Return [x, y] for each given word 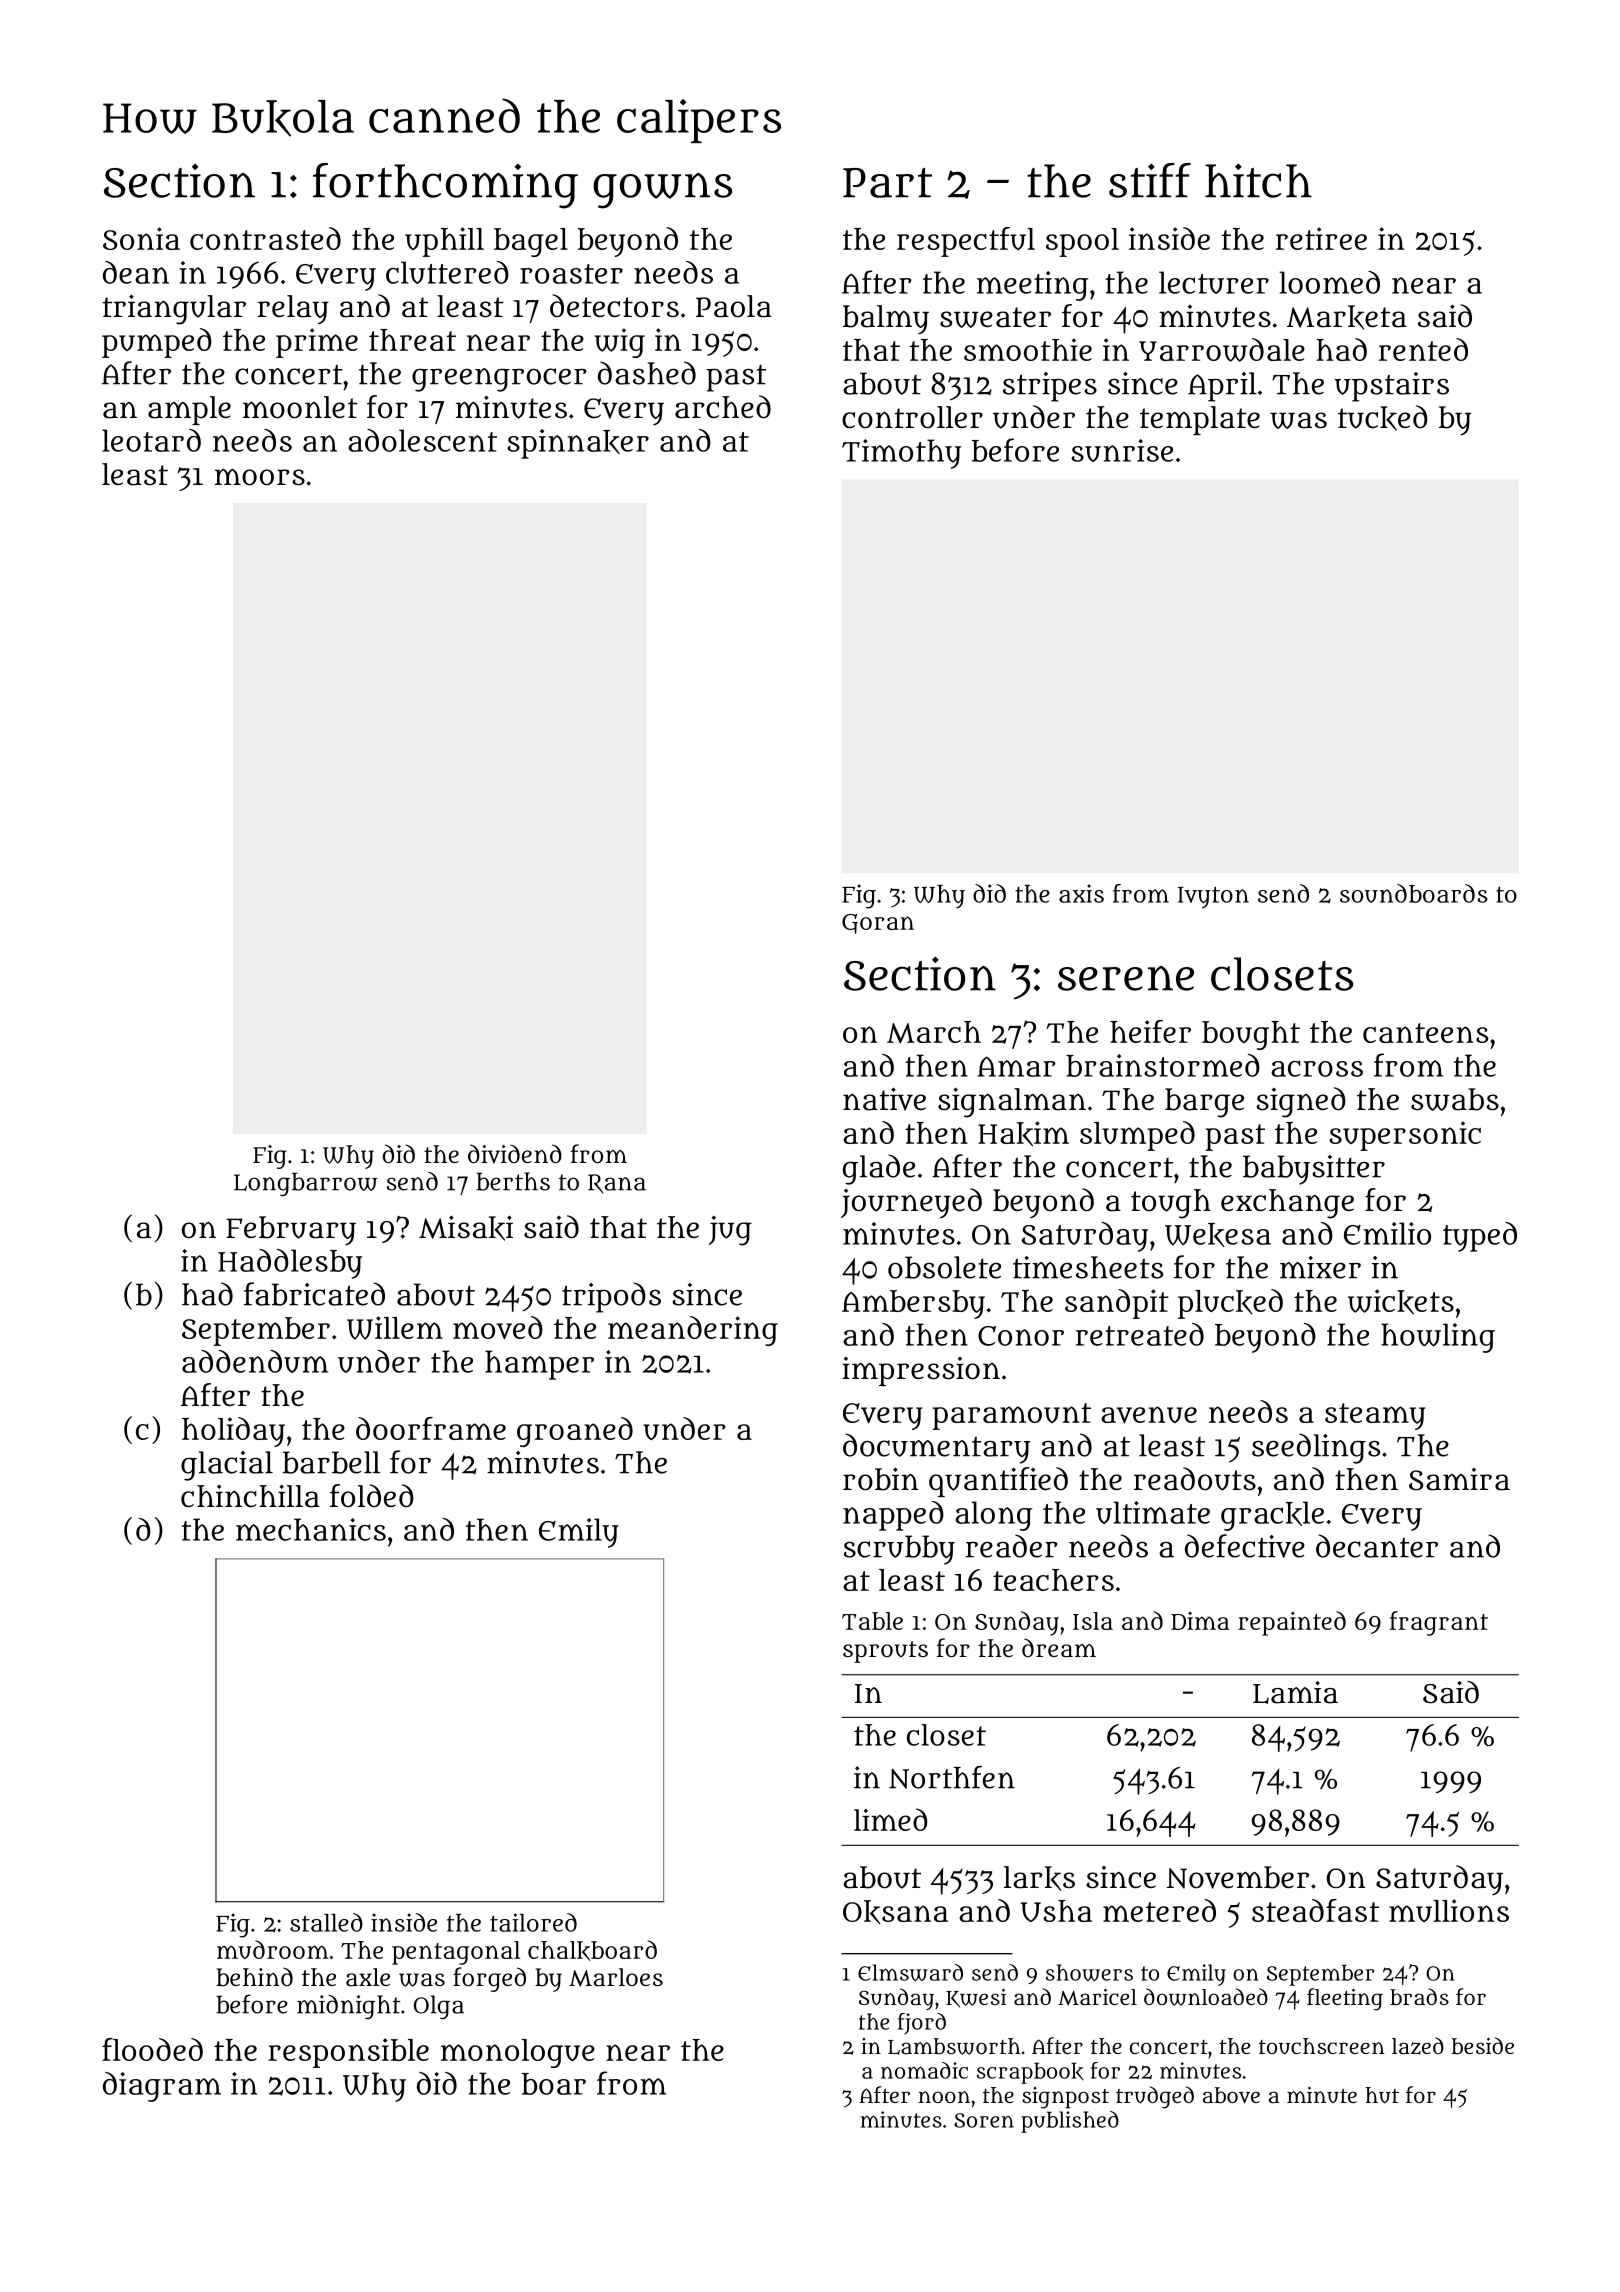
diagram [162, 2087]
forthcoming [445, 186]
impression [921, 1371]
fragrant [1439, 1623]
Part [887, 183]
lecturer [1214, 282]
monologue [518, 2053]
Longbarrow [305, 1184]
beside [1483, 2046]
